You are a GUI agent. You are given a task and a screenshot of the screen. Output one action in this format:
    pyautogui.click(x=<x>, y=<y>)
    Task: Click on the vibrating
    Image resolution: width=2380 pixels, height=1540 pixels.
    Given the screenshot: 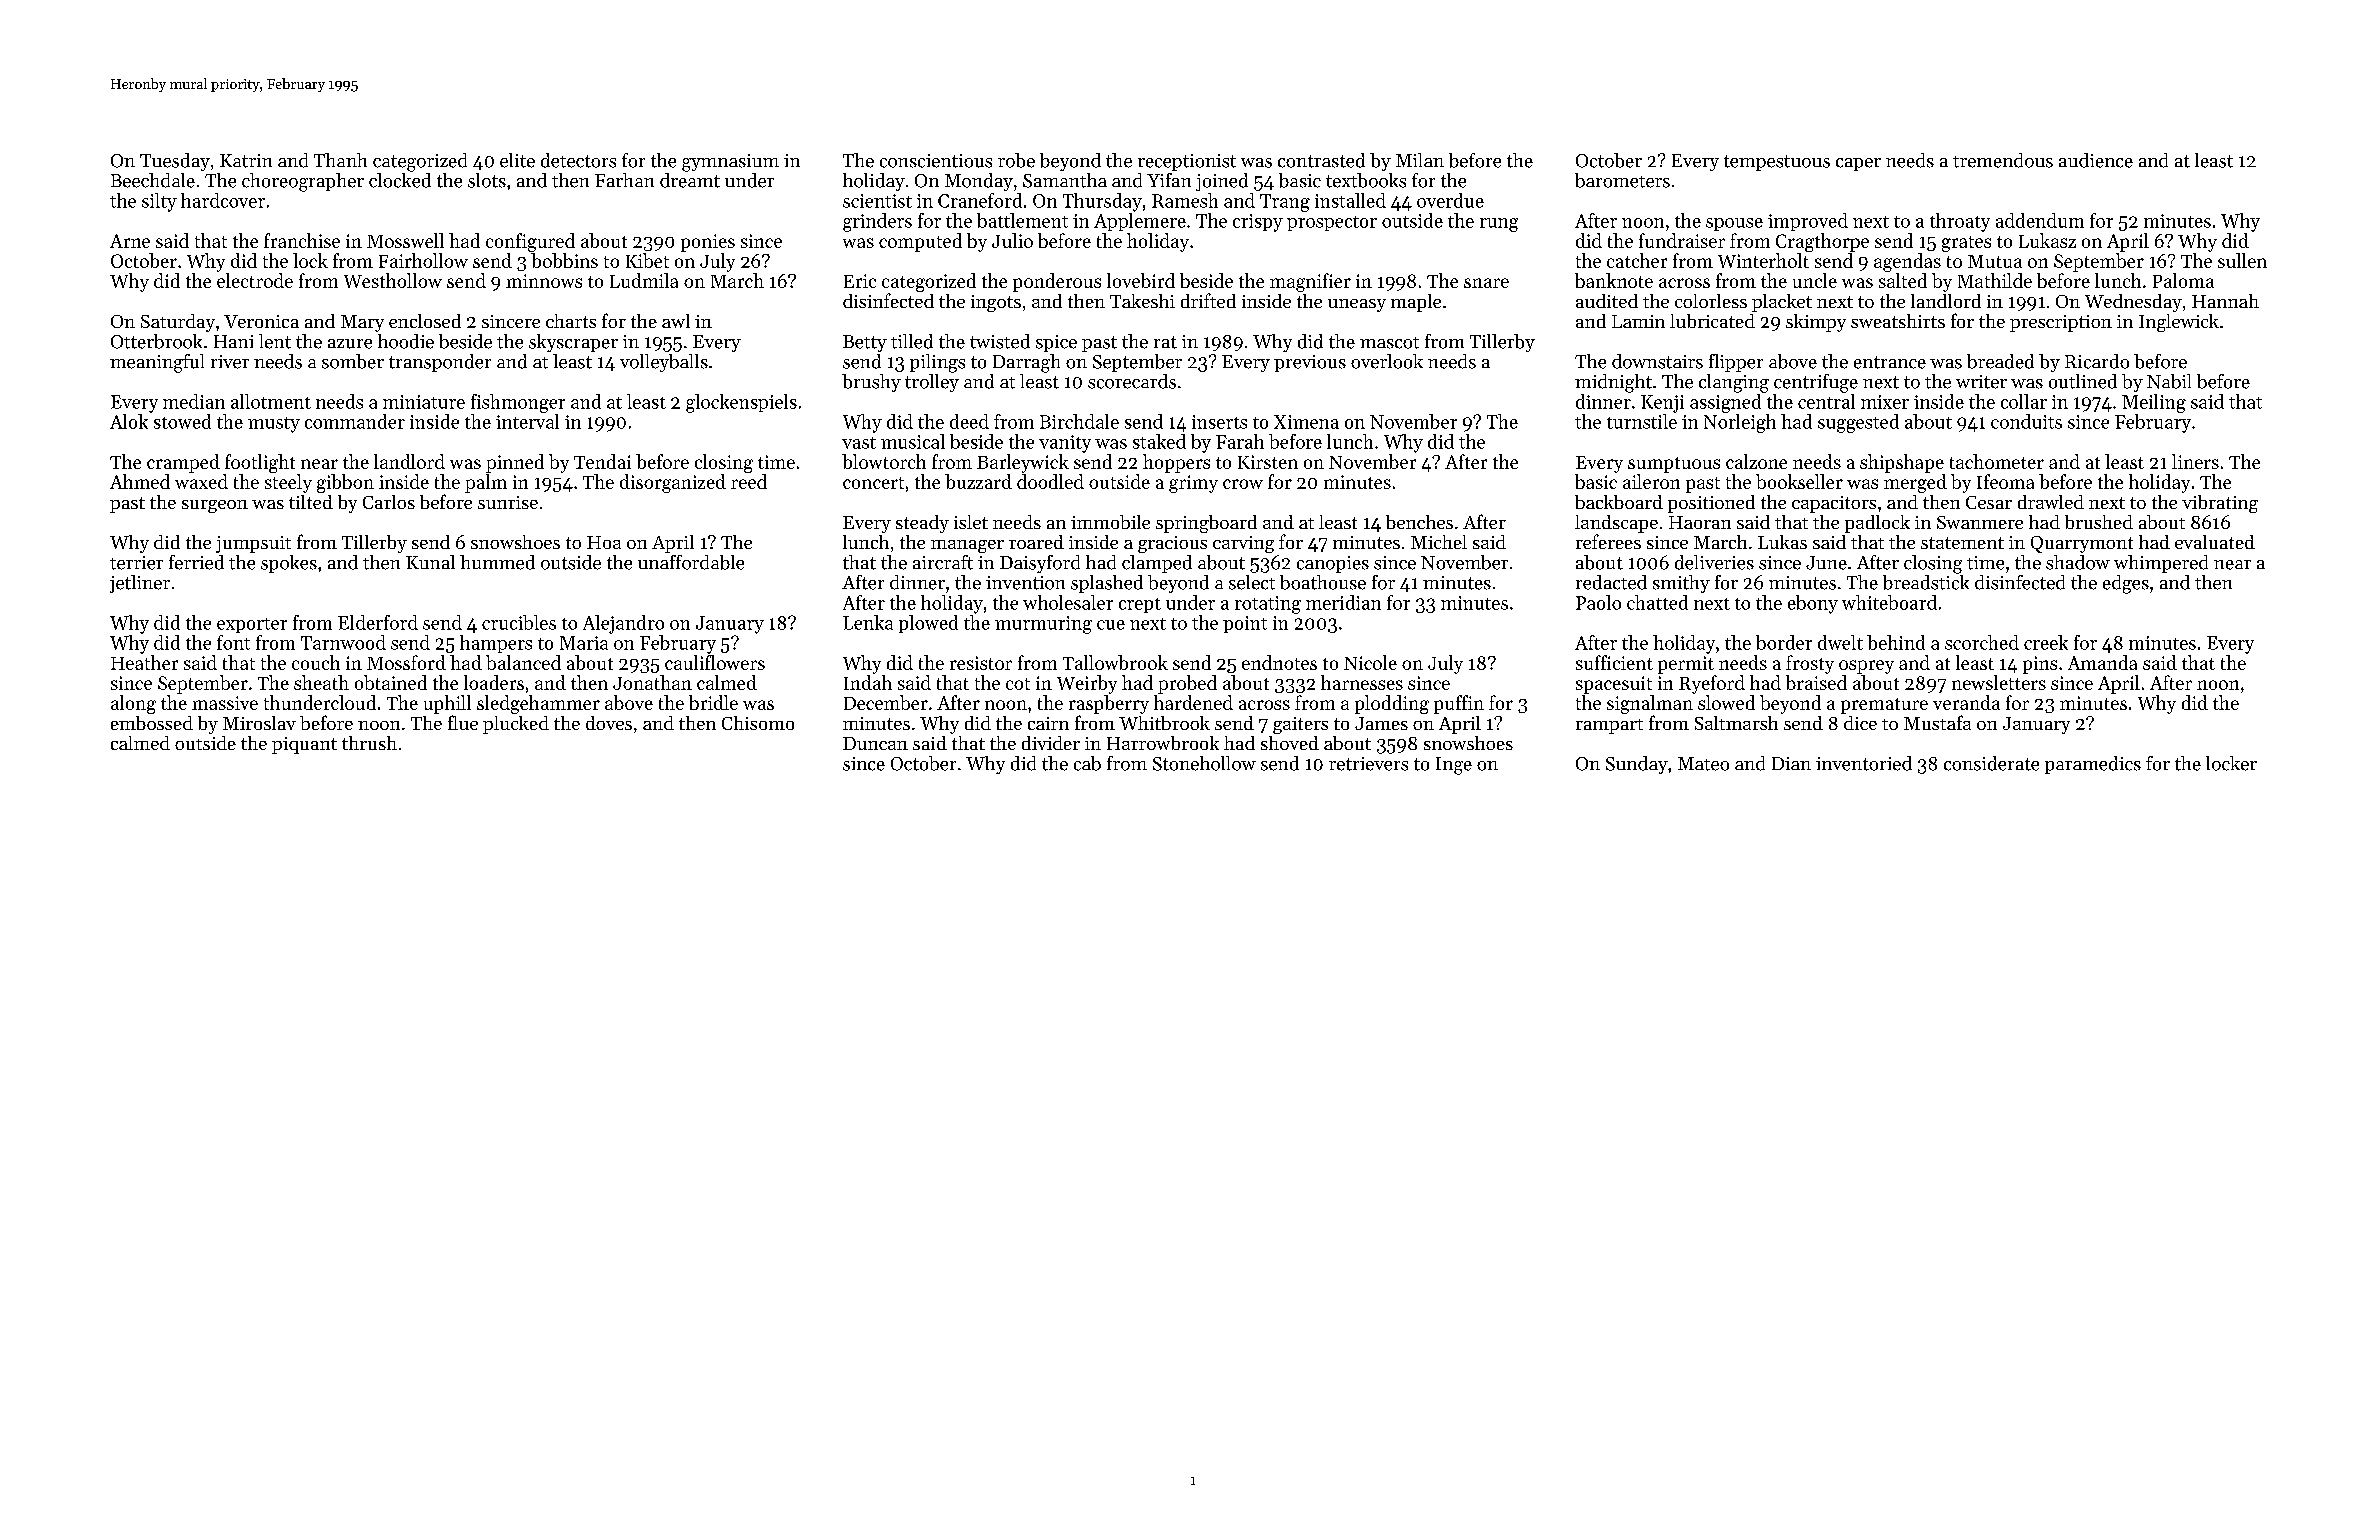 What is the action you would take?
    pyautogui.click(x=2220, y=504)
